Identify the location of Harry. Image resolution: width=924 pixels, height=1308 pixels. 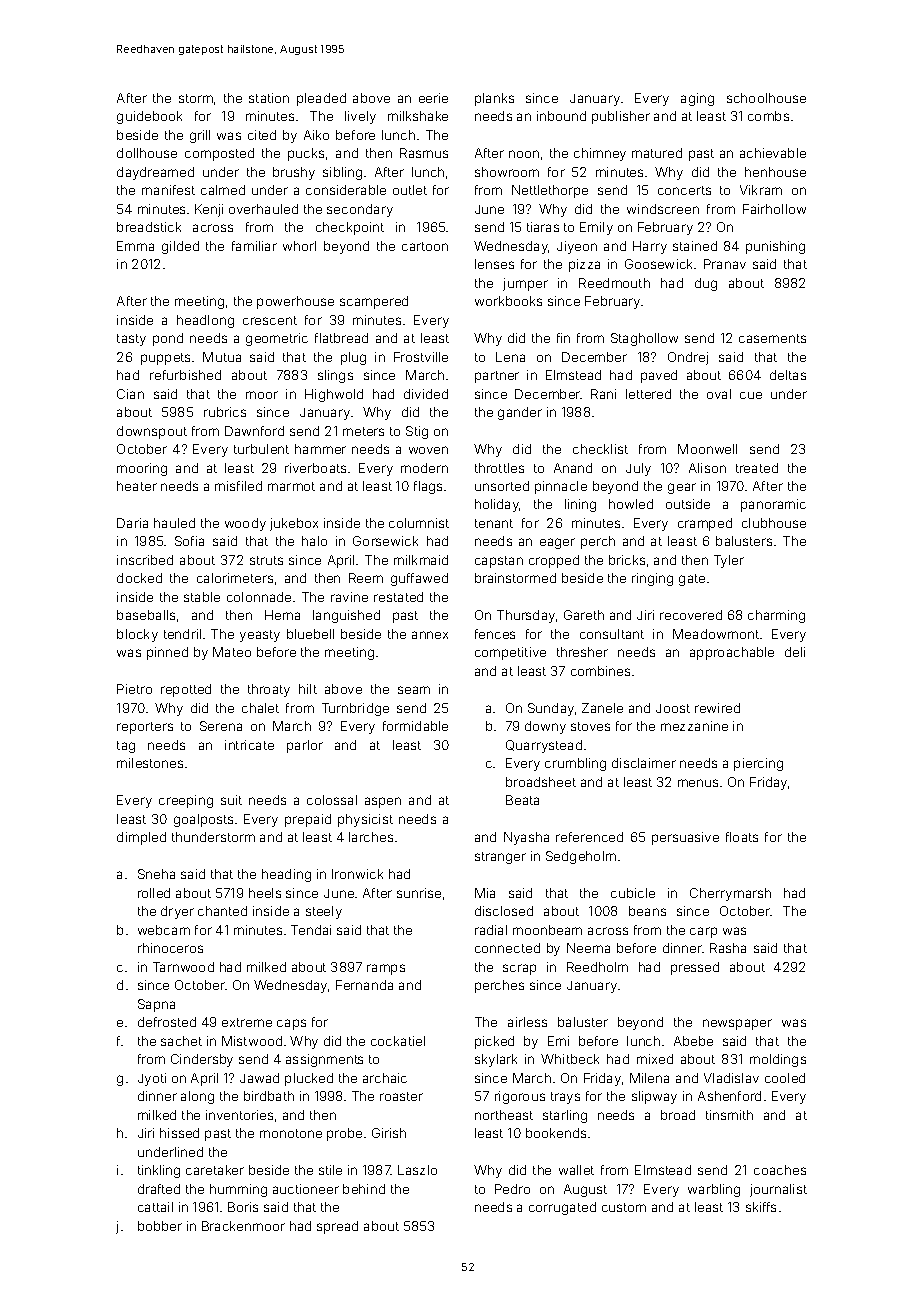
(650, 247).
